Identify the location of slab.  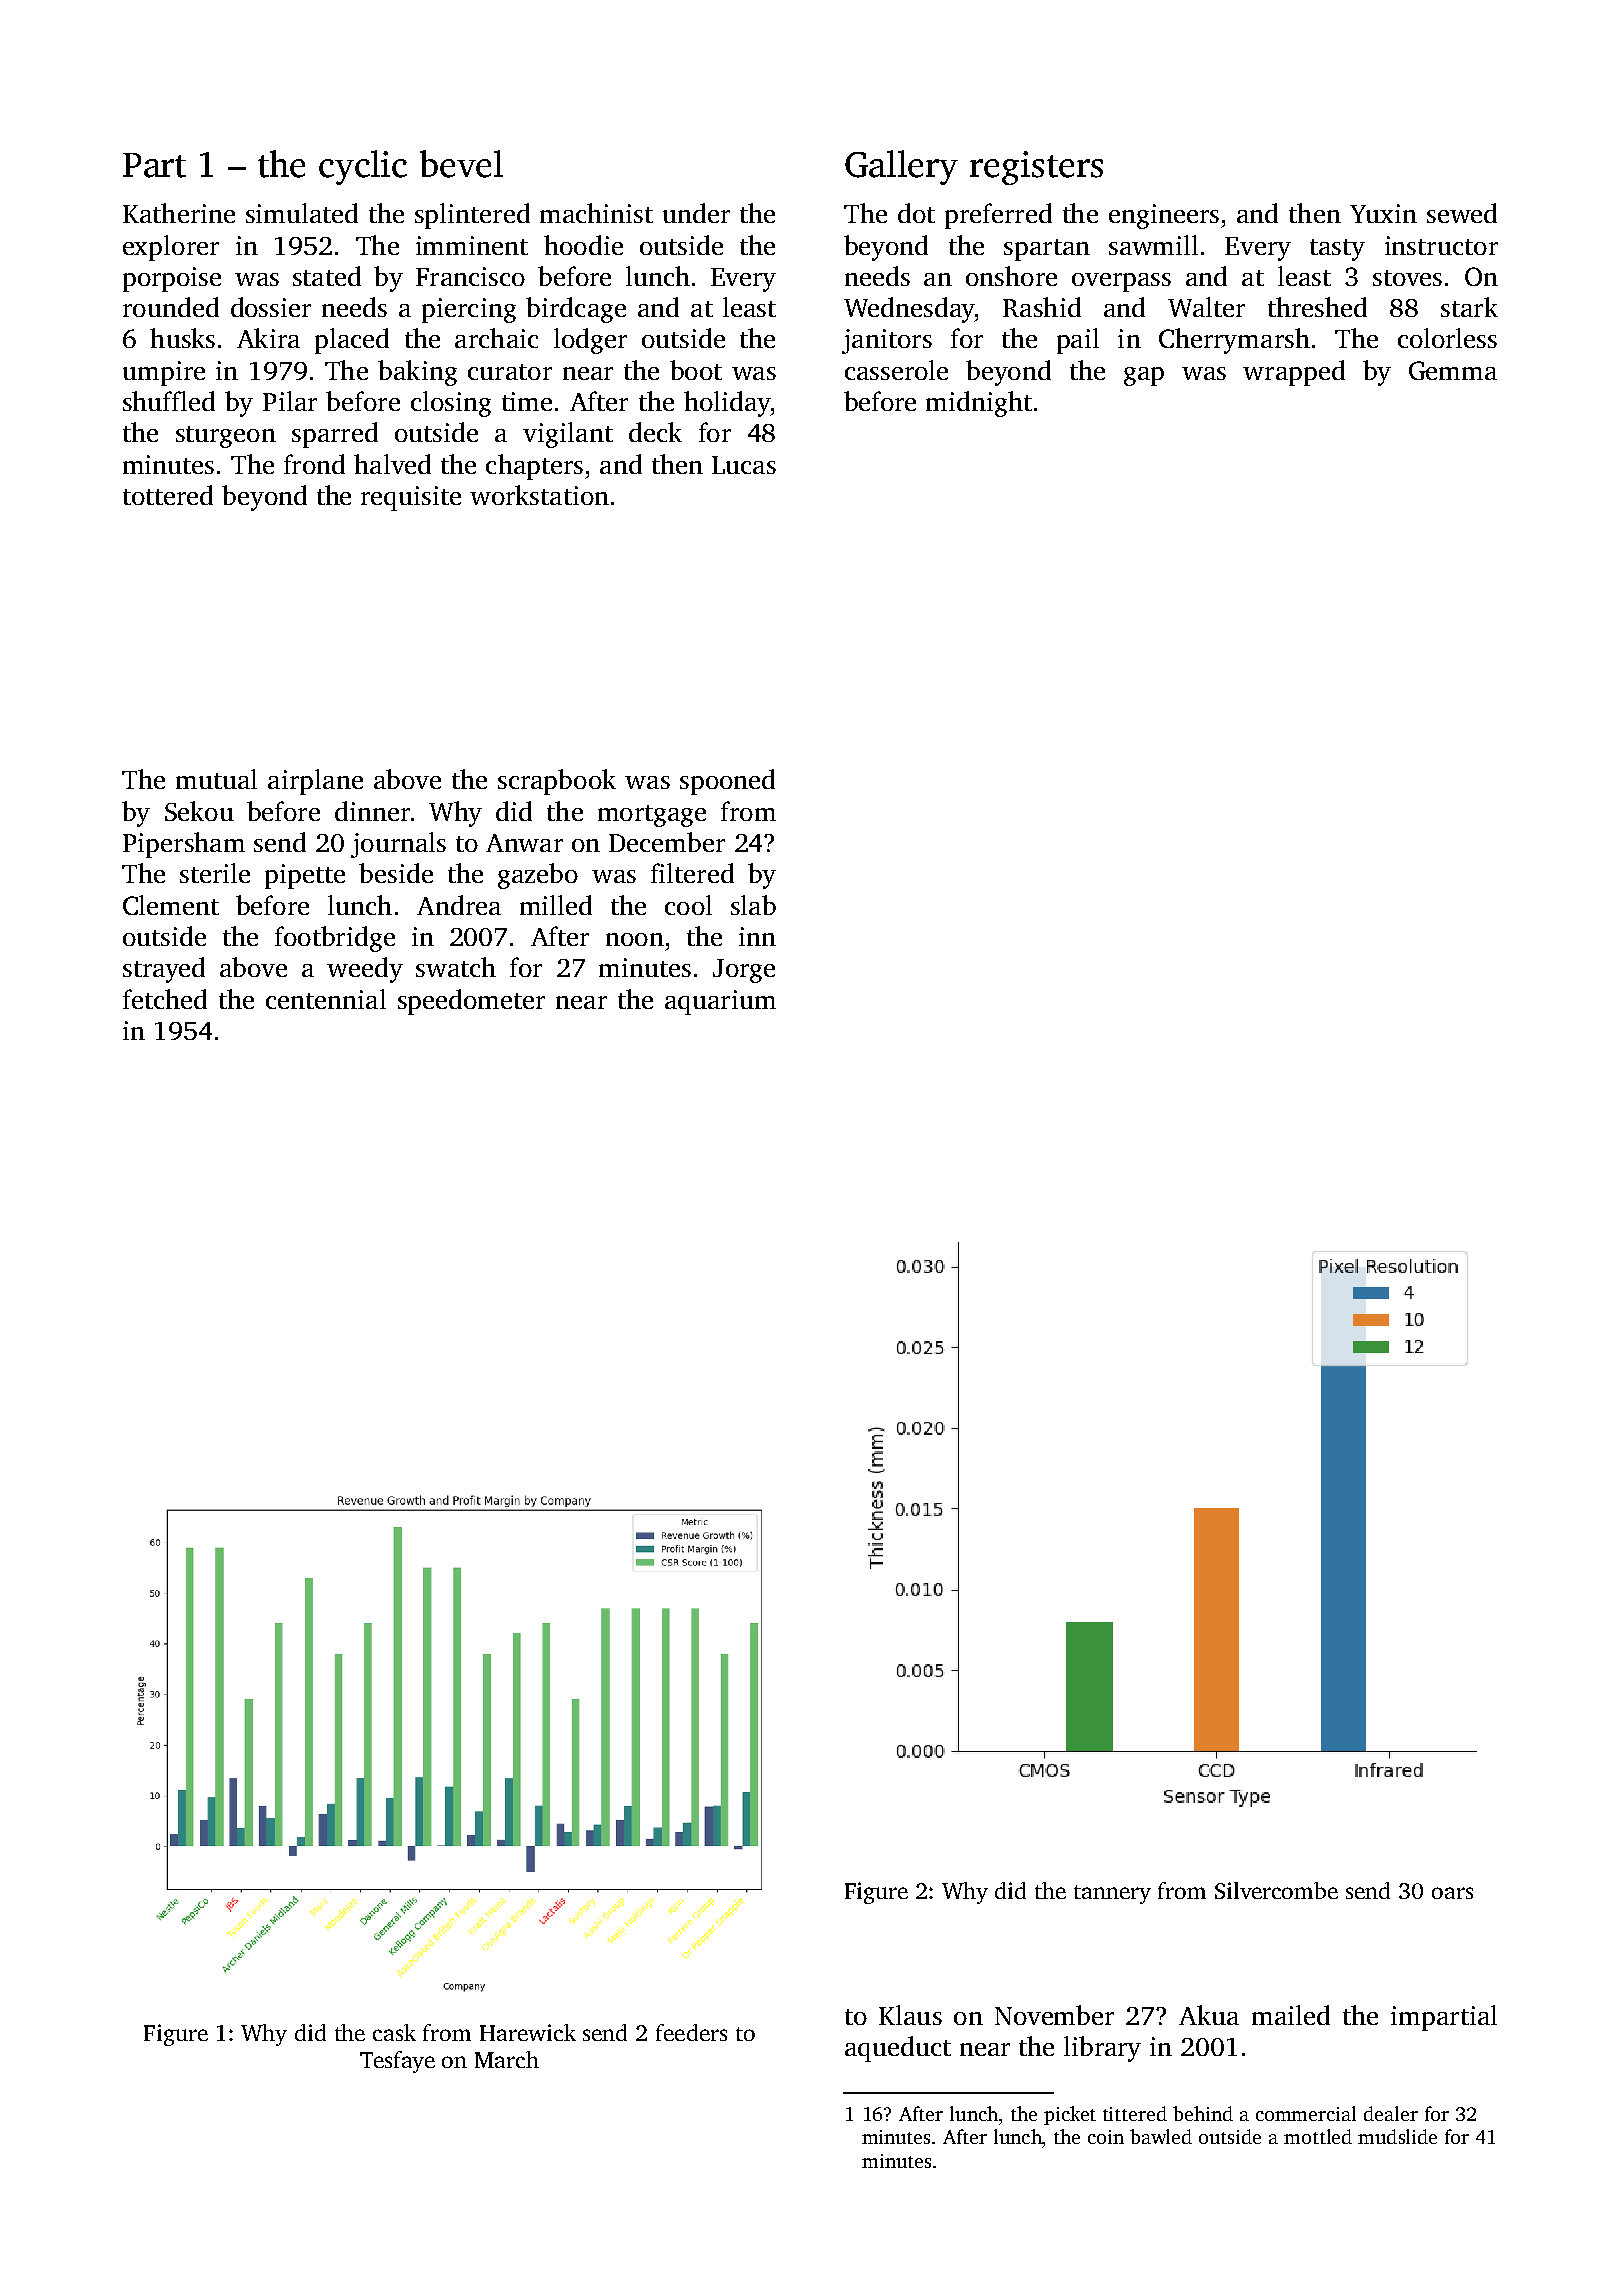
(753, 905).
